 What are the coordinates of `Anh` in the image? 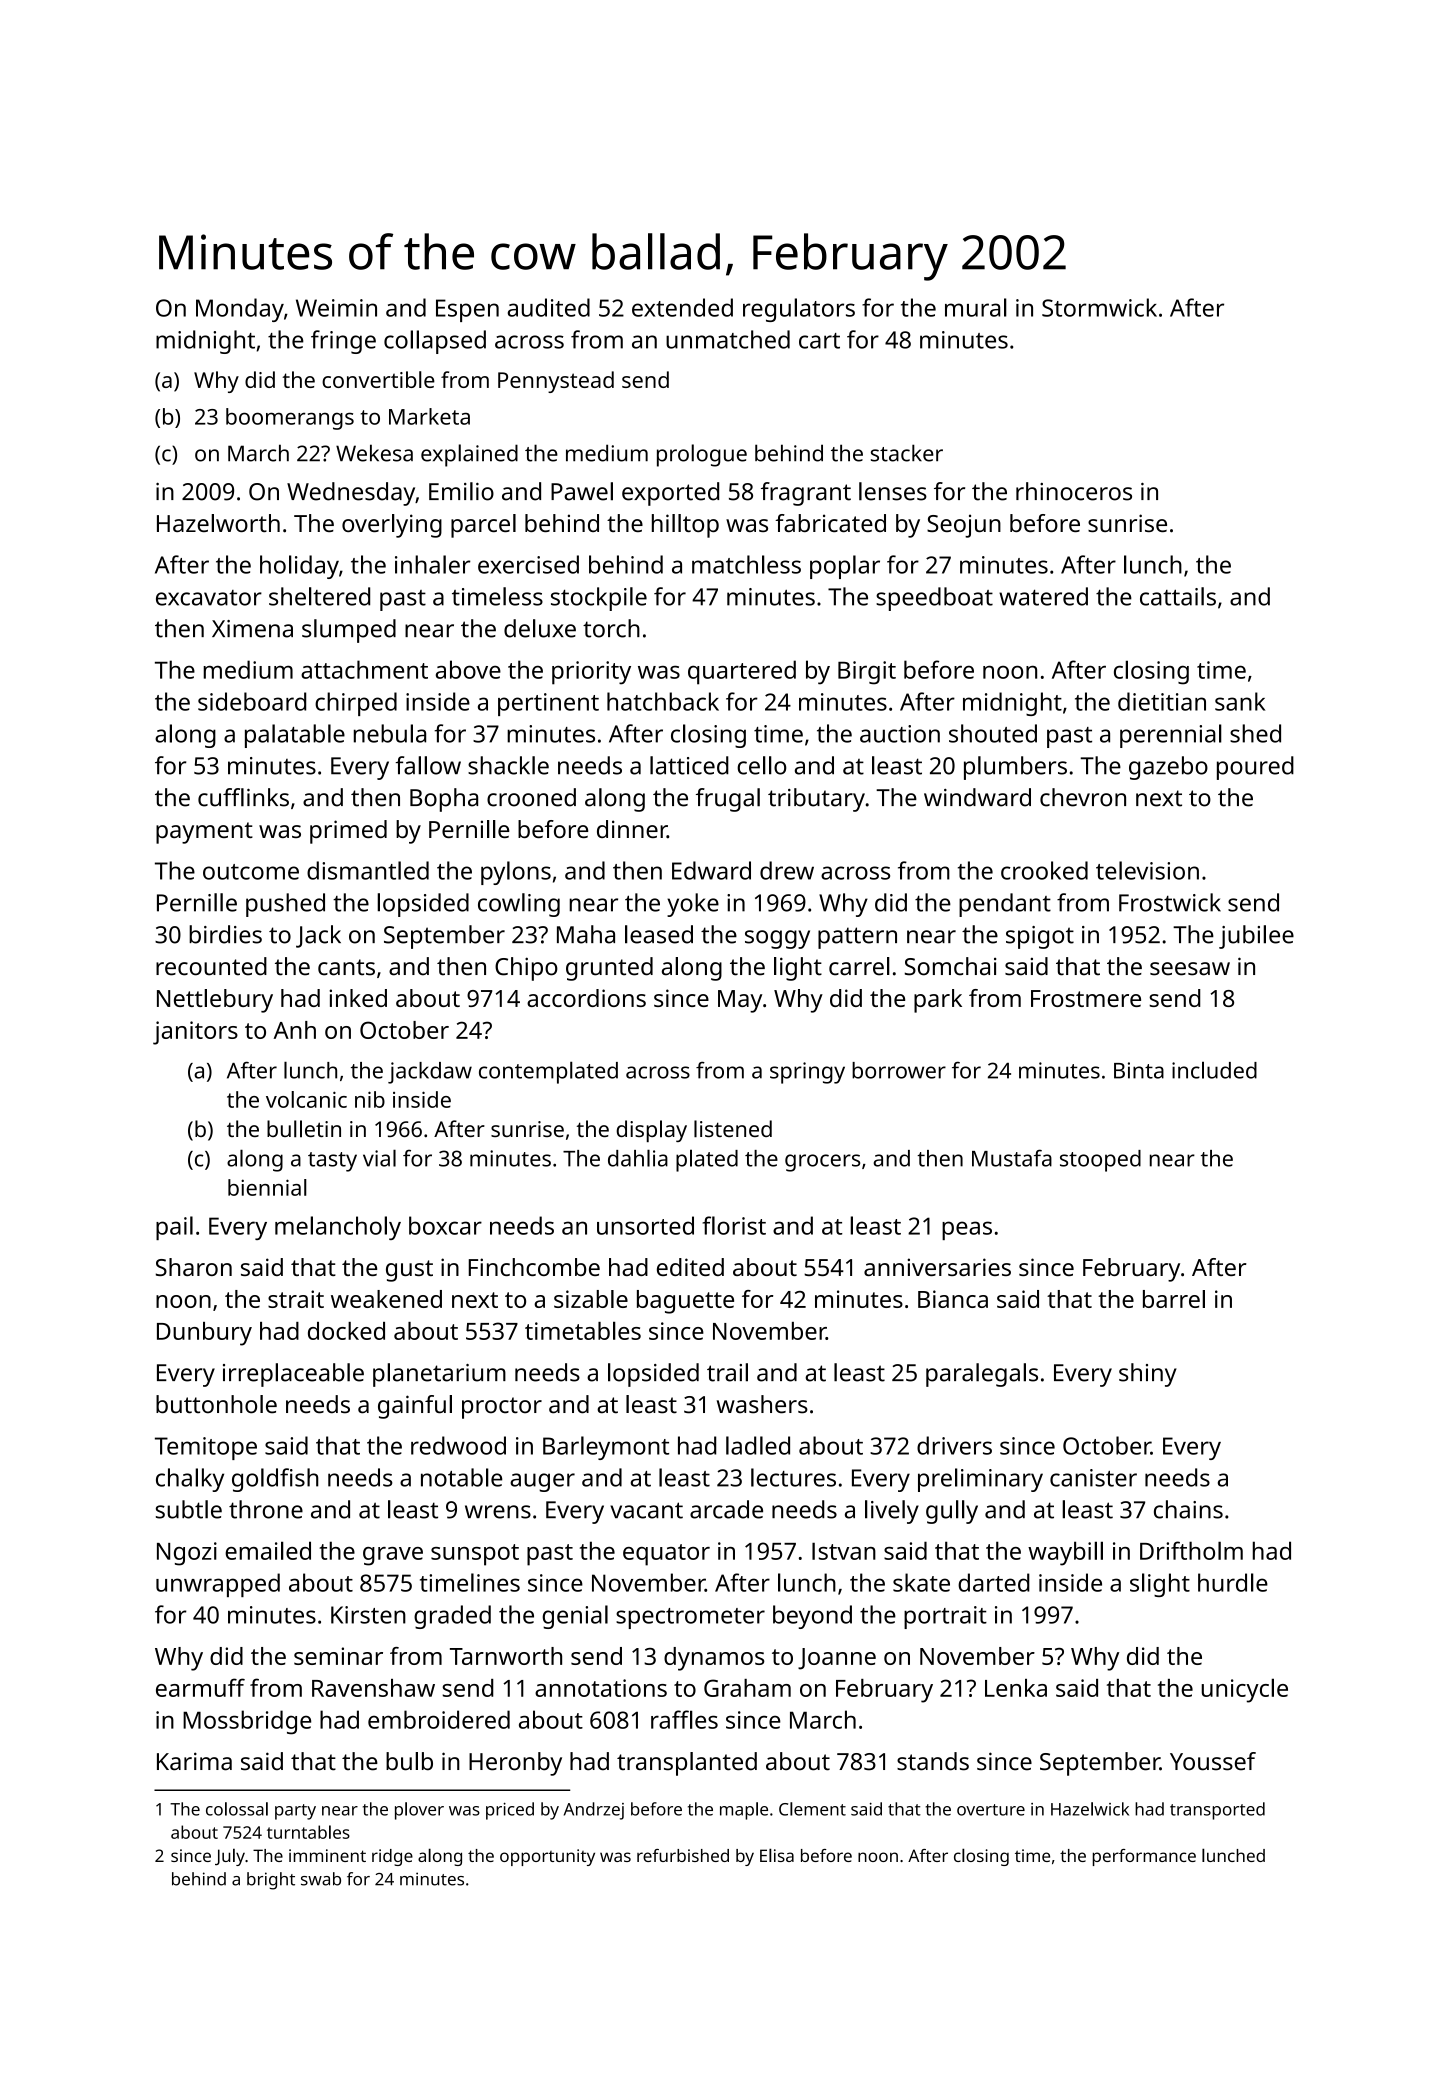 It's located at (295, 1030).
